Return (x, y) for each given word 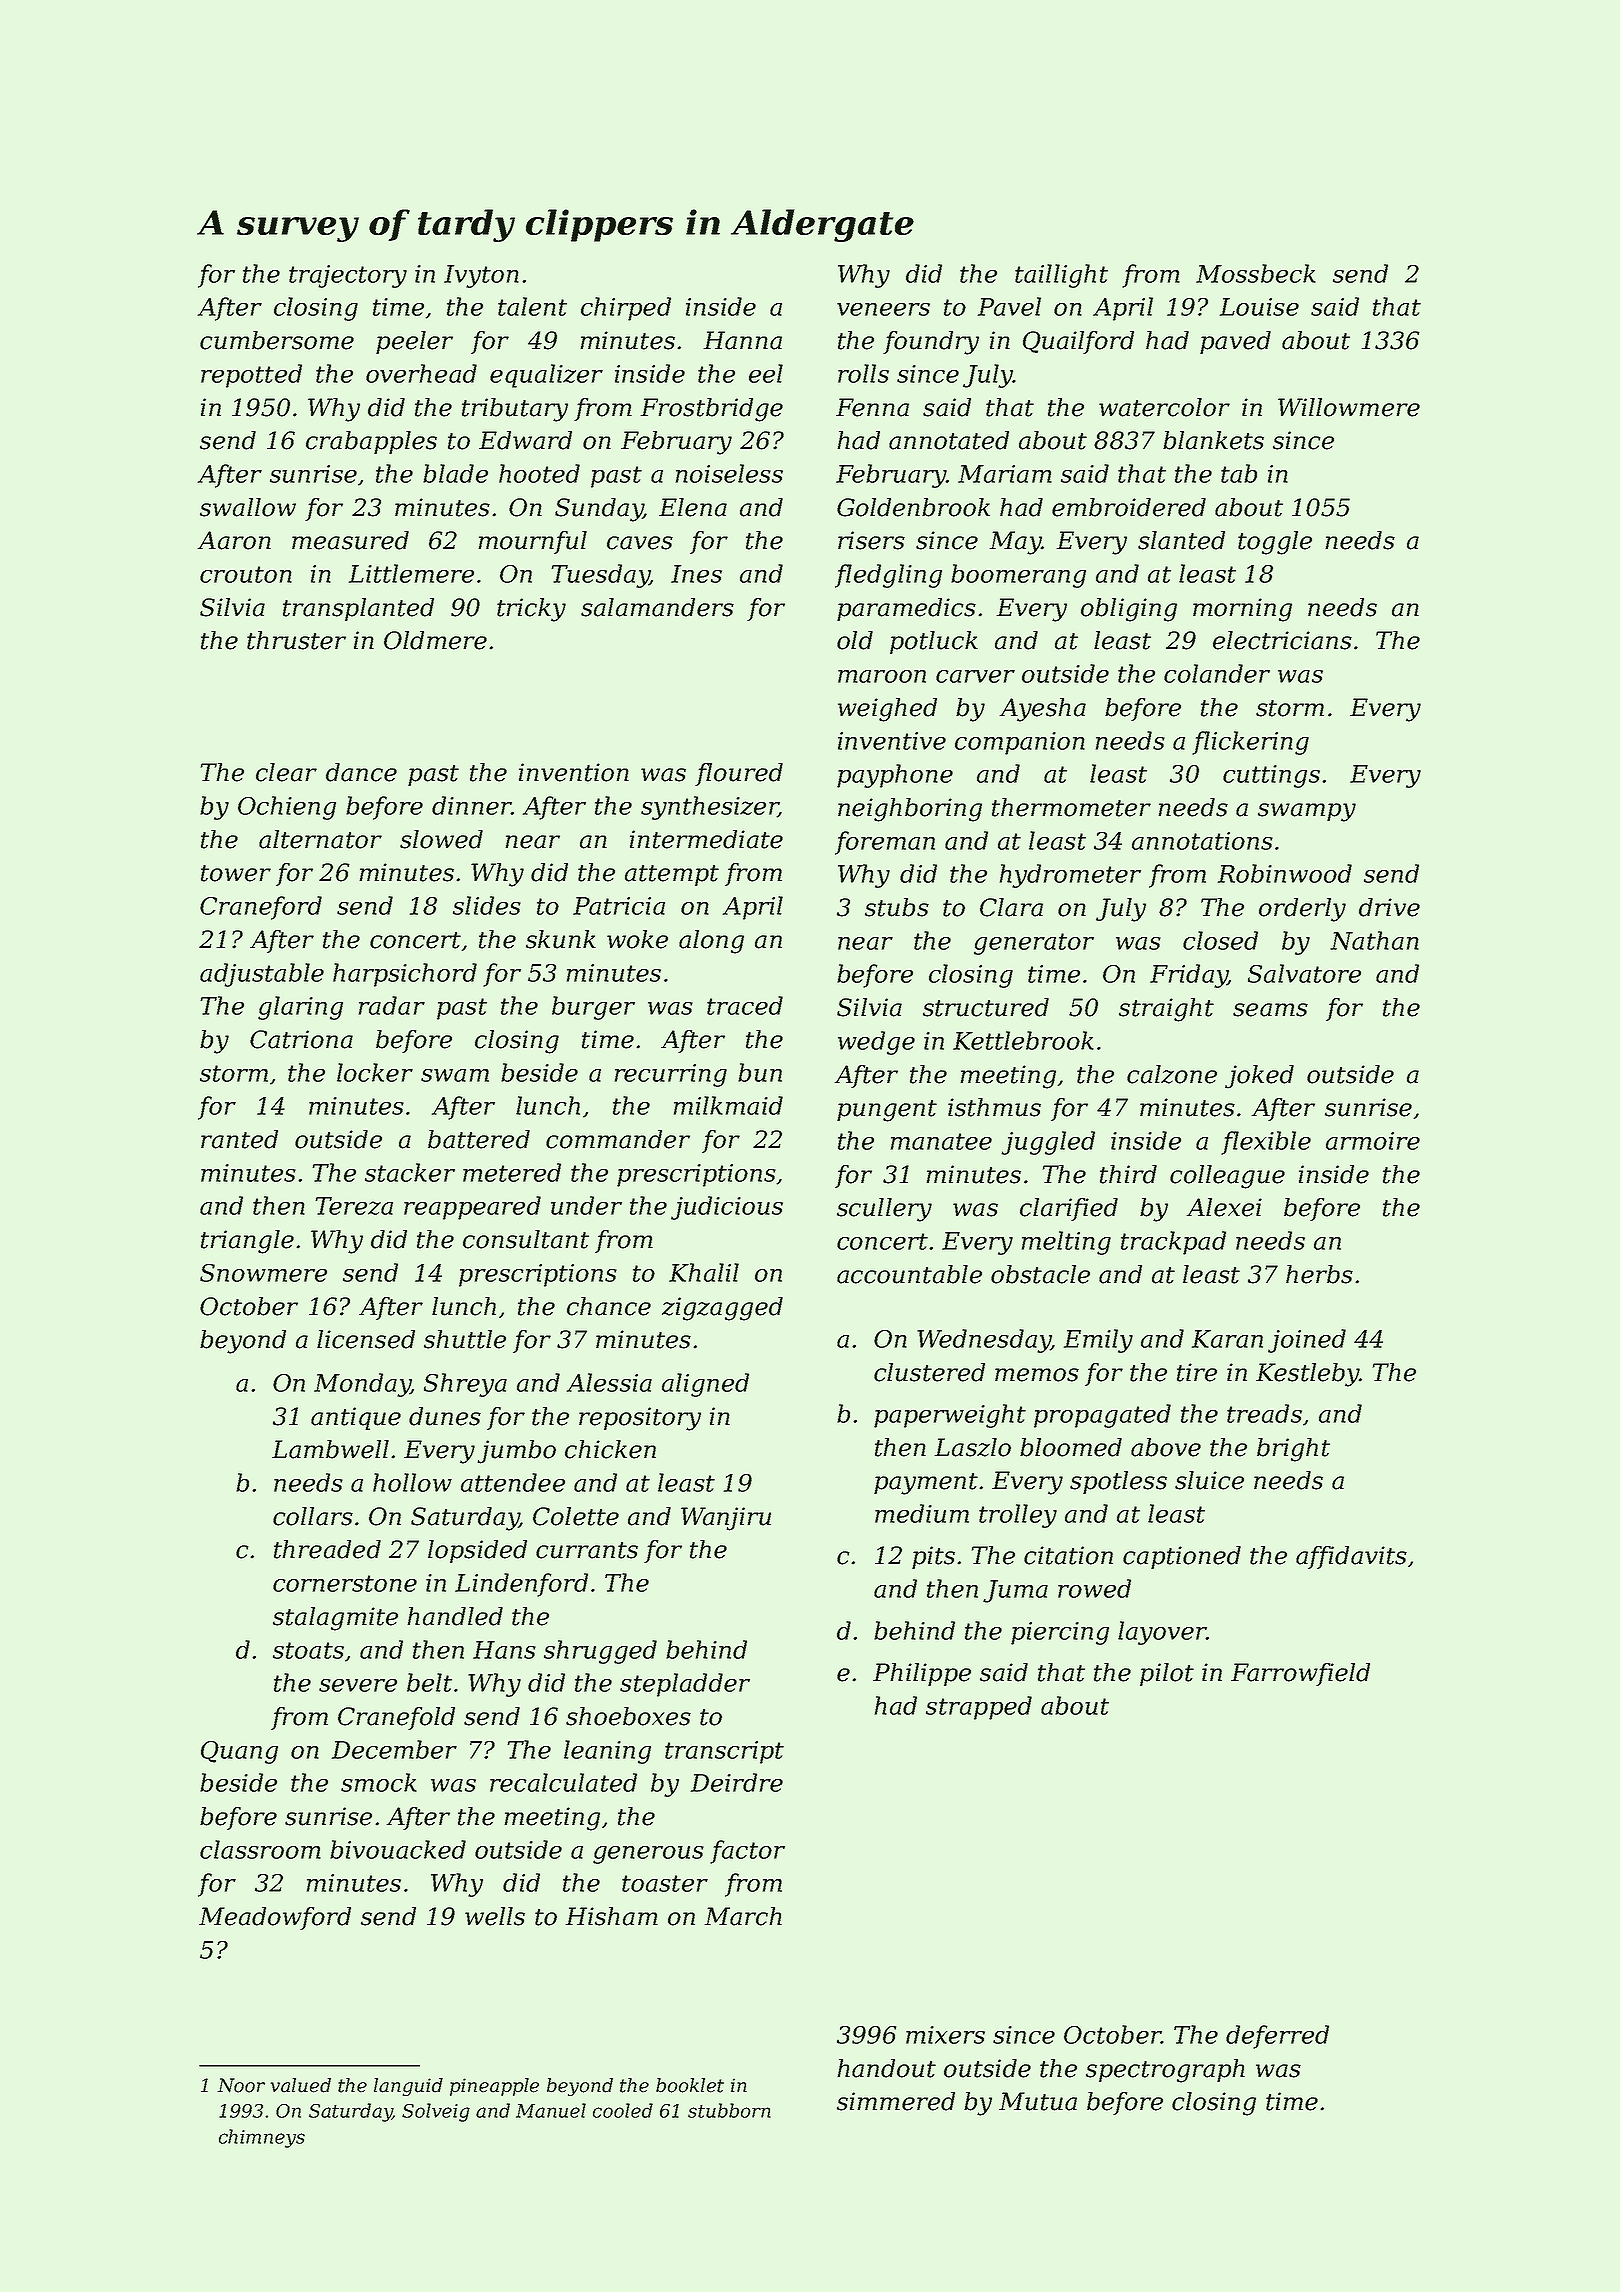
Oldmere (435, 640)
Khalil (704, 1272)
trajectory (348, 276)
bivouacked (398, 1849)
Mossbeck (1256, 273)
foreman (885, 843)
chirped (626, 309)
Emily (1098, 1341)
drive (1389, 907)
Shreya (465, 1385)
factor (747, 1852)
